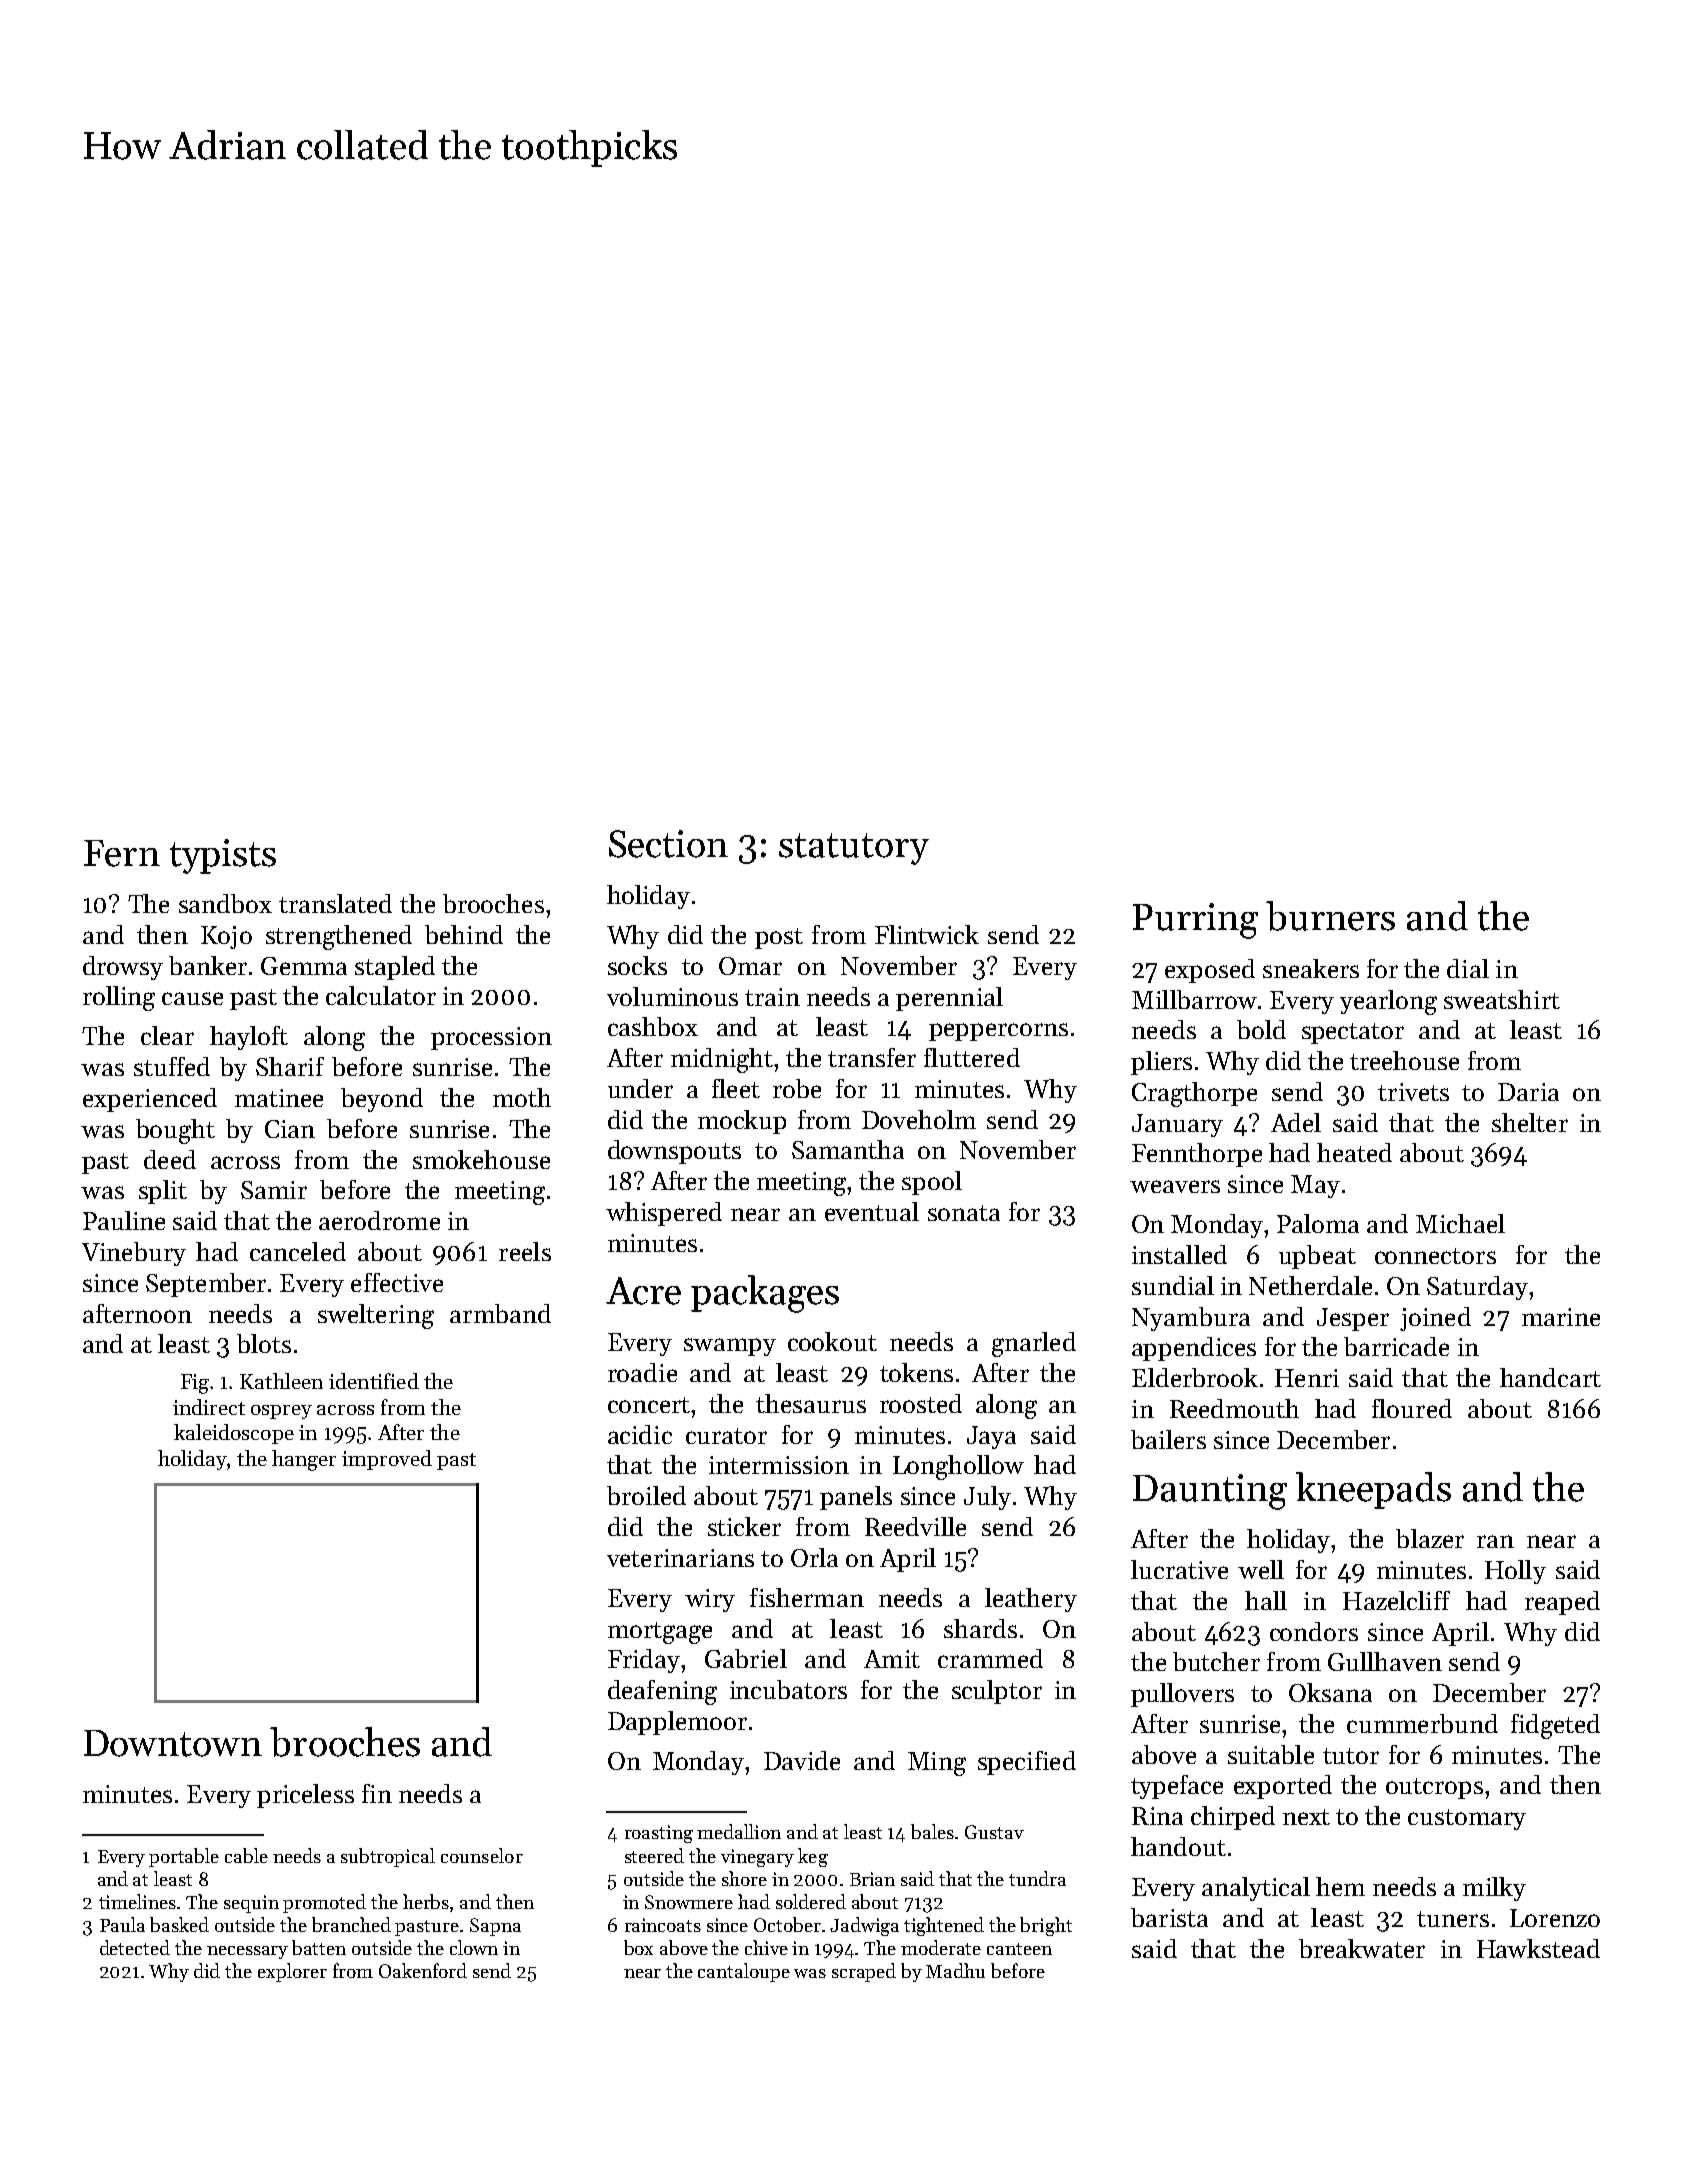 This page has height=2178, width=1683. Describe the element at coordinates (167, 1035) in the page. I see `clear` at that location.
